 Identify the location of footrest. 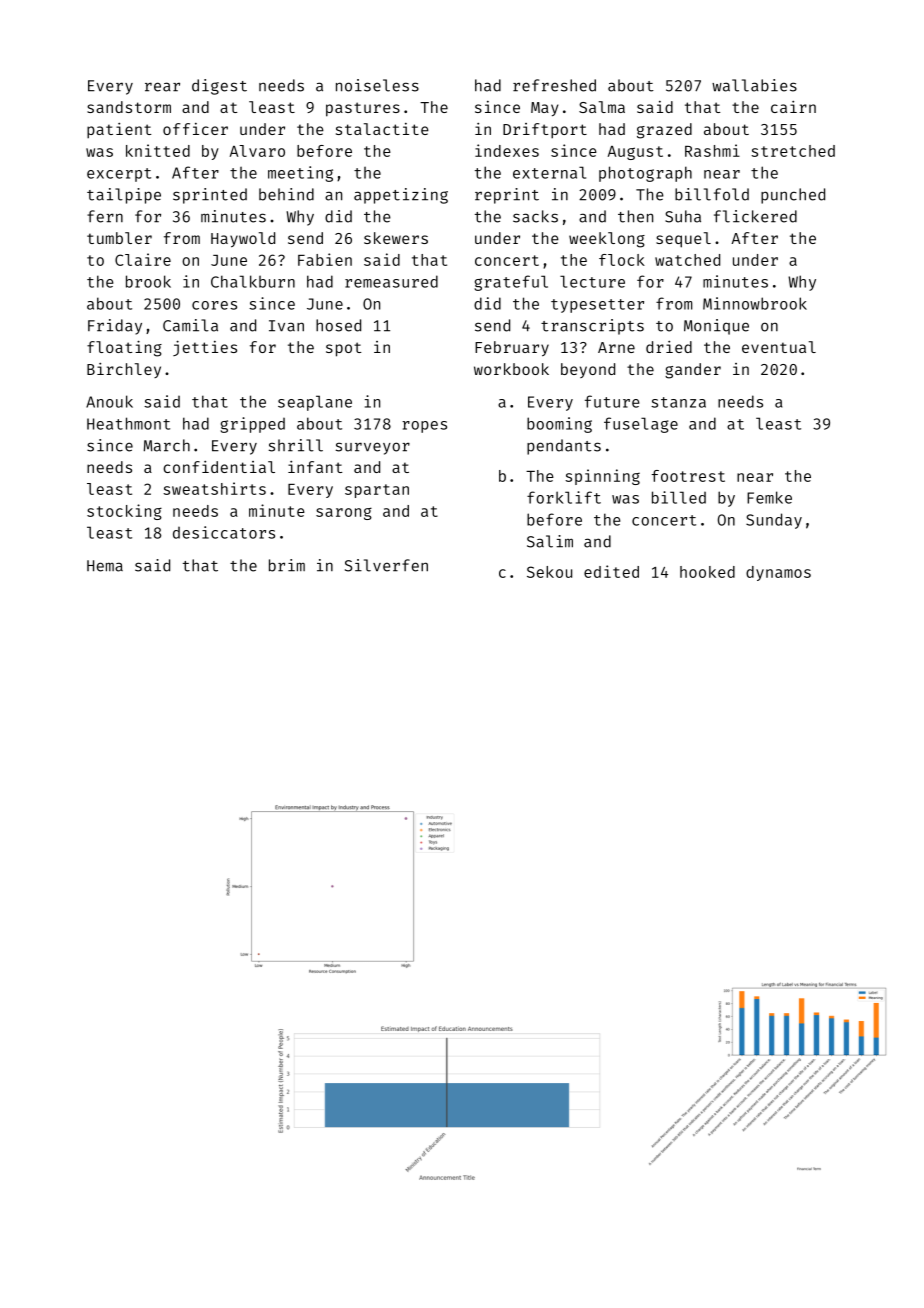
(688, 476).
